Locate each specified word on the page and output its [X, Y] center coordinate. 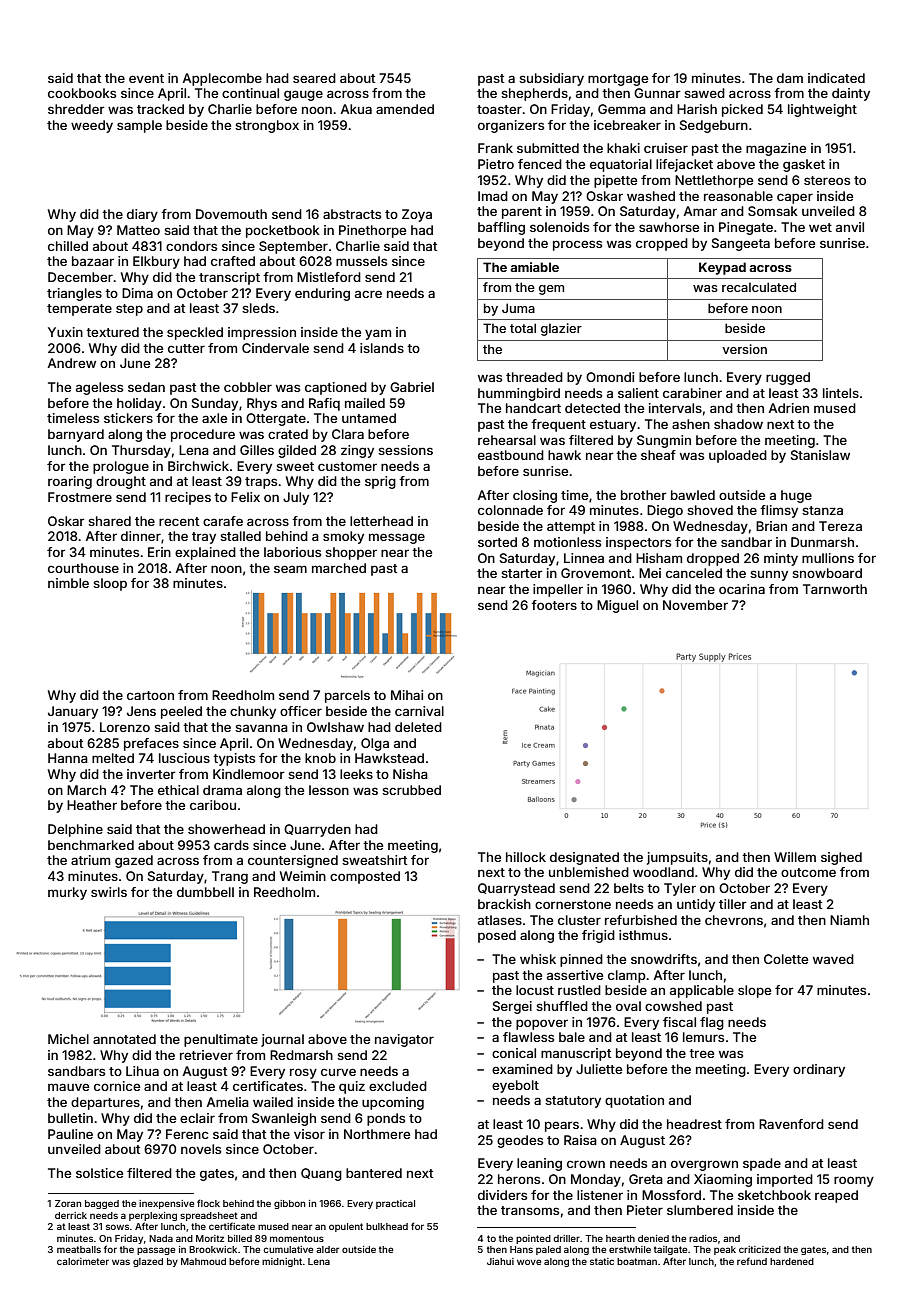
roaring [70, 482]
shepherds [534, 94]
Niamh [849, 920]
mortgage [618, 80]
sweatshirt [374, 860]
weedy [92, 126]
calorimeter [83, 1261]
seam [290, 569]
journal [282, 1040]
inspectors [638, 543]
